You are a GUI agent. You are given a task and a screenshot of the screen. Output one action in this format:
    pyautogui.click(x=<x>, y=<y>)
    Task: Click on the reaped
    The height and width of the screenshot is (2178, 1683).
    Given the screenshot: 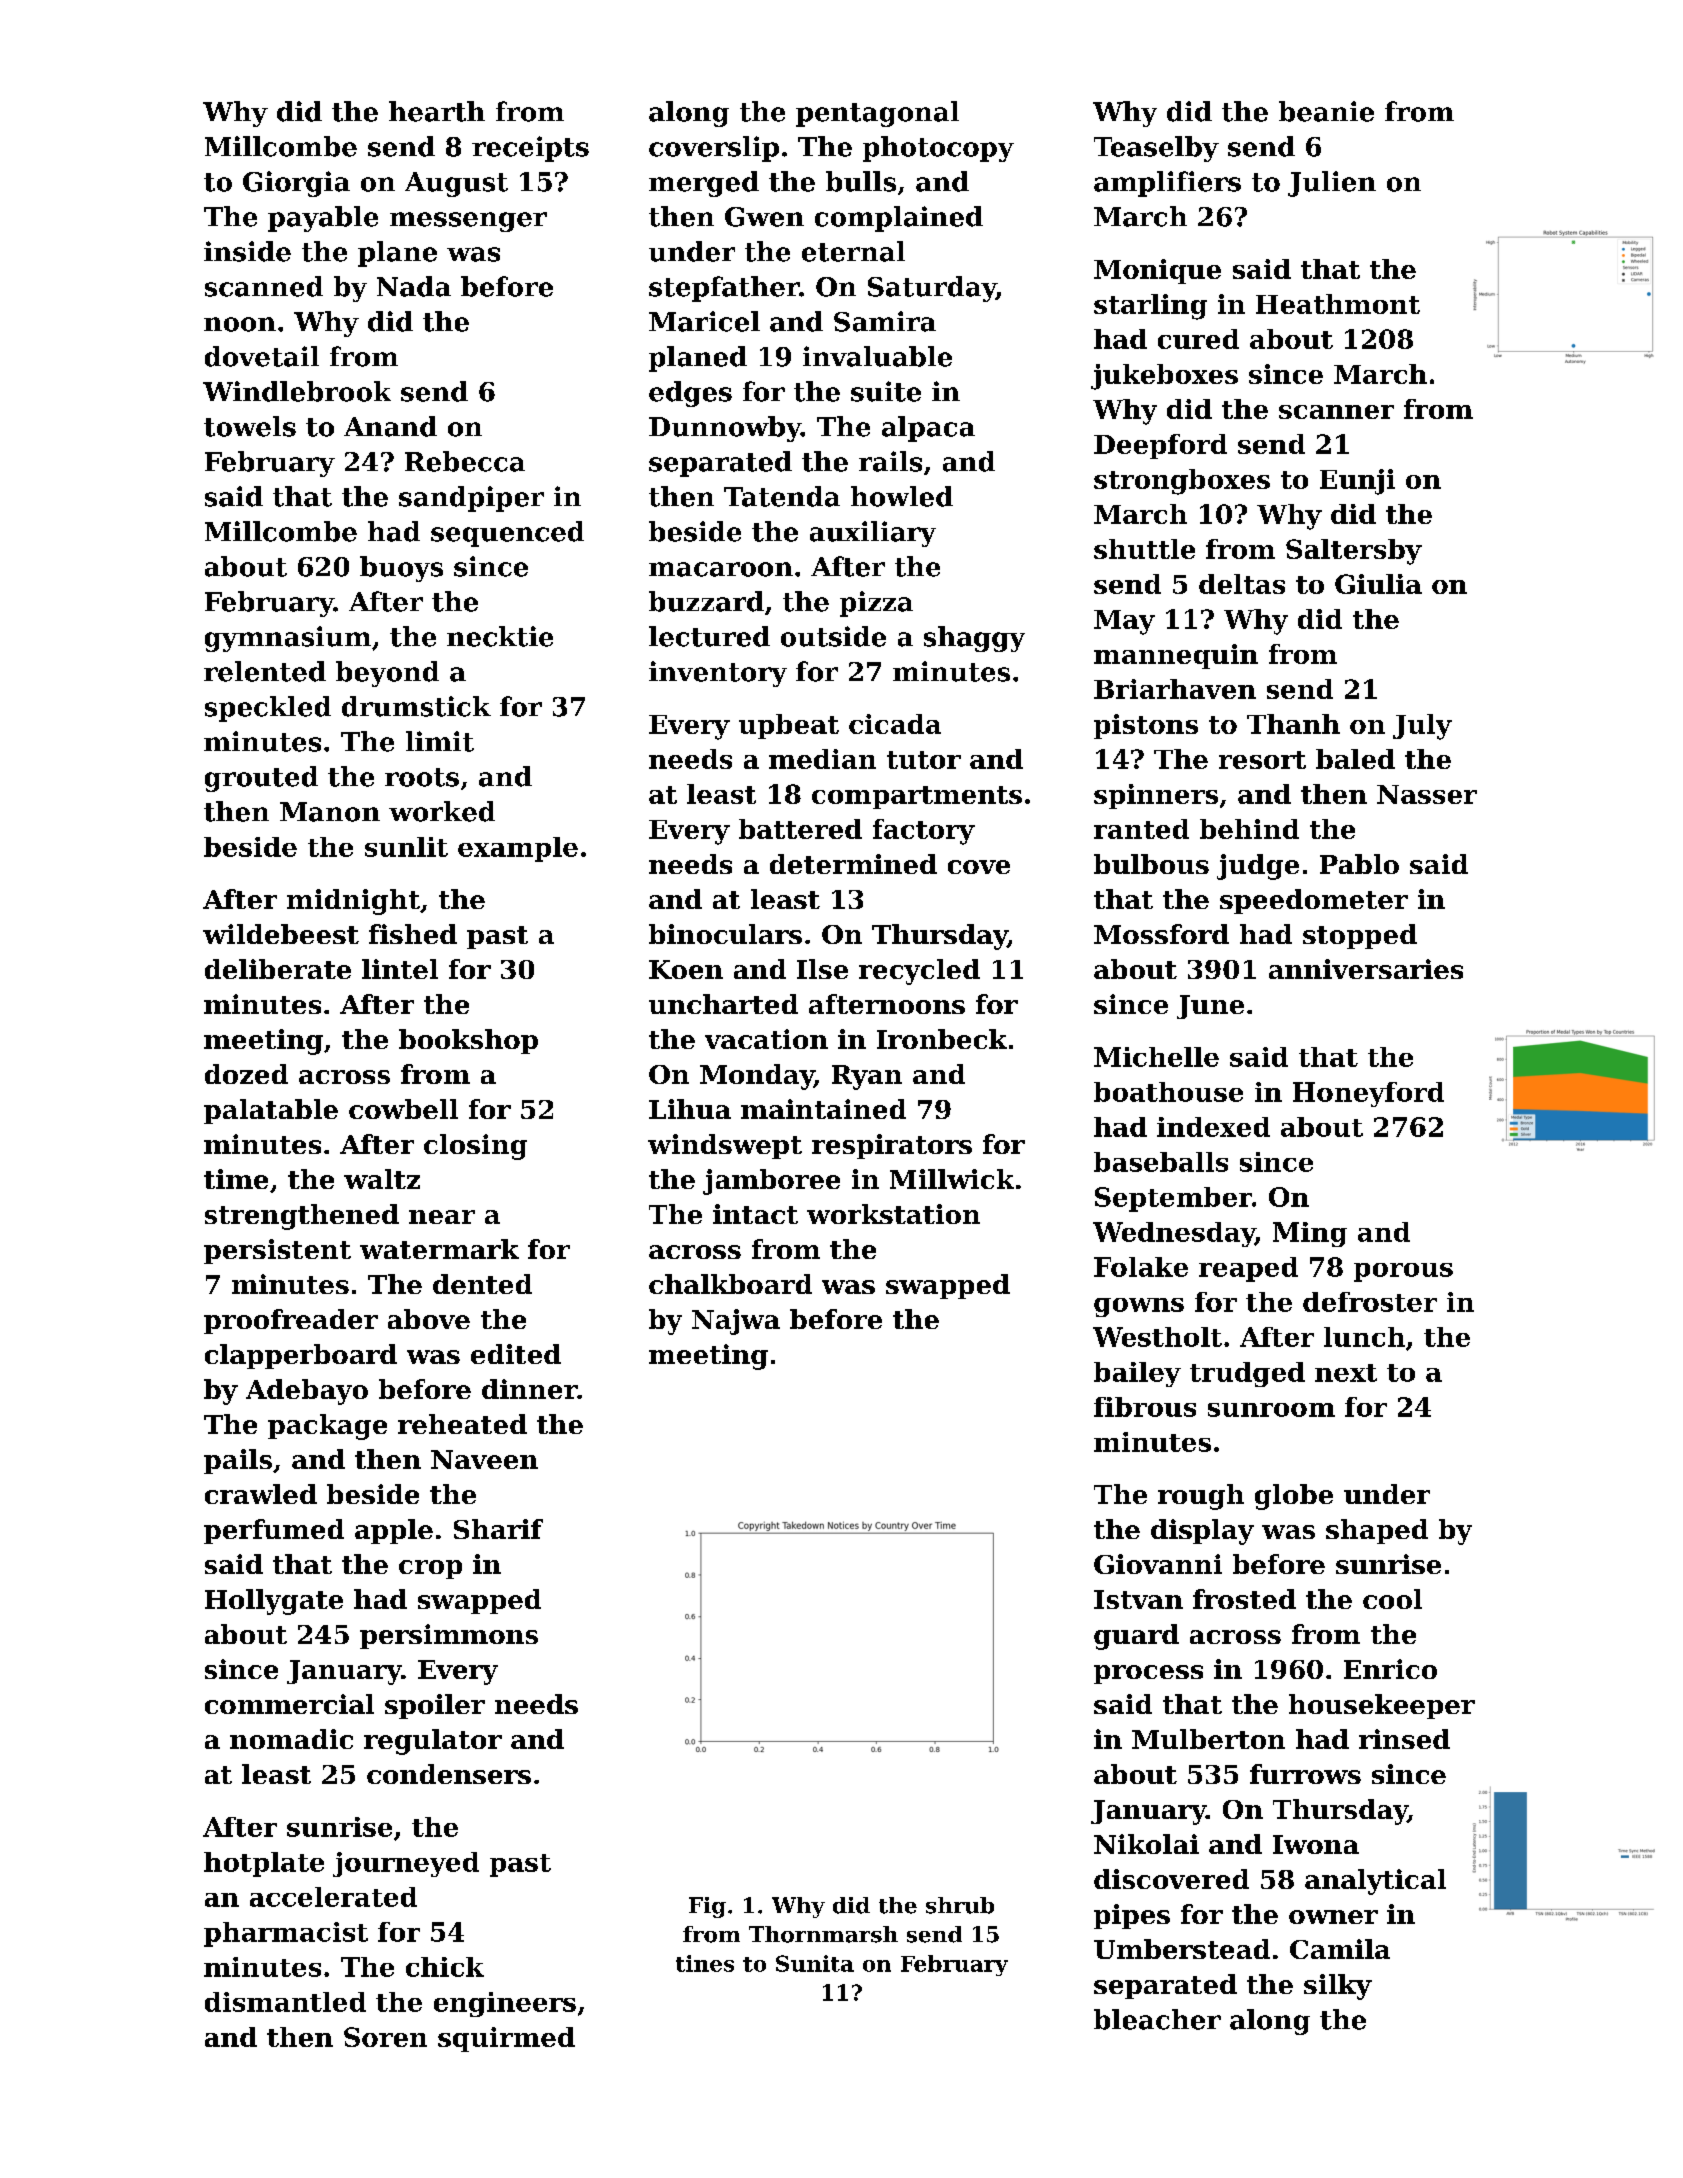 What is the action you would take?
    pyautogui.click(x=1248, y=1269)
